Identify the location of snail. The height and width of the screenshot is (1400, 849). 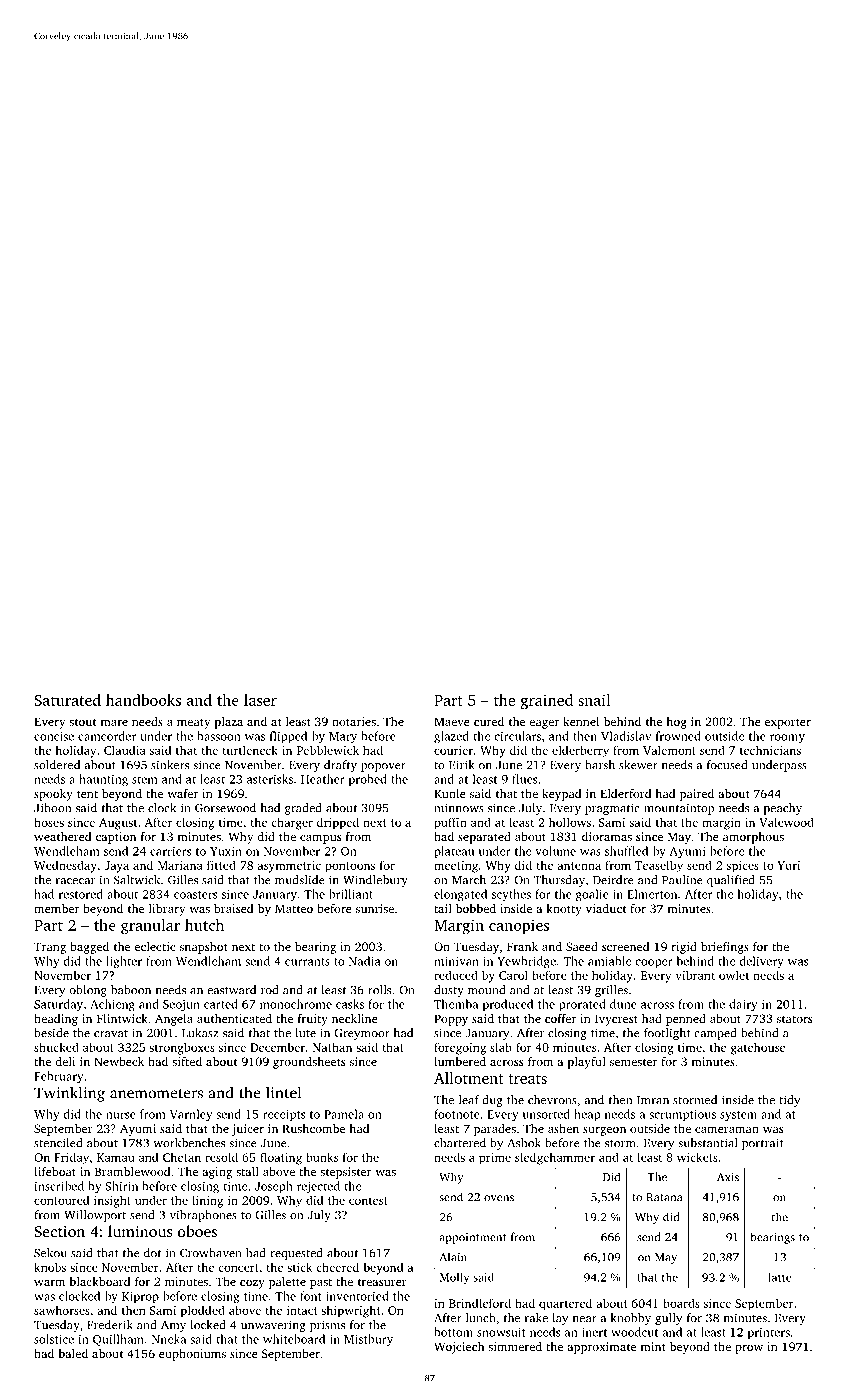
(594, 700).
